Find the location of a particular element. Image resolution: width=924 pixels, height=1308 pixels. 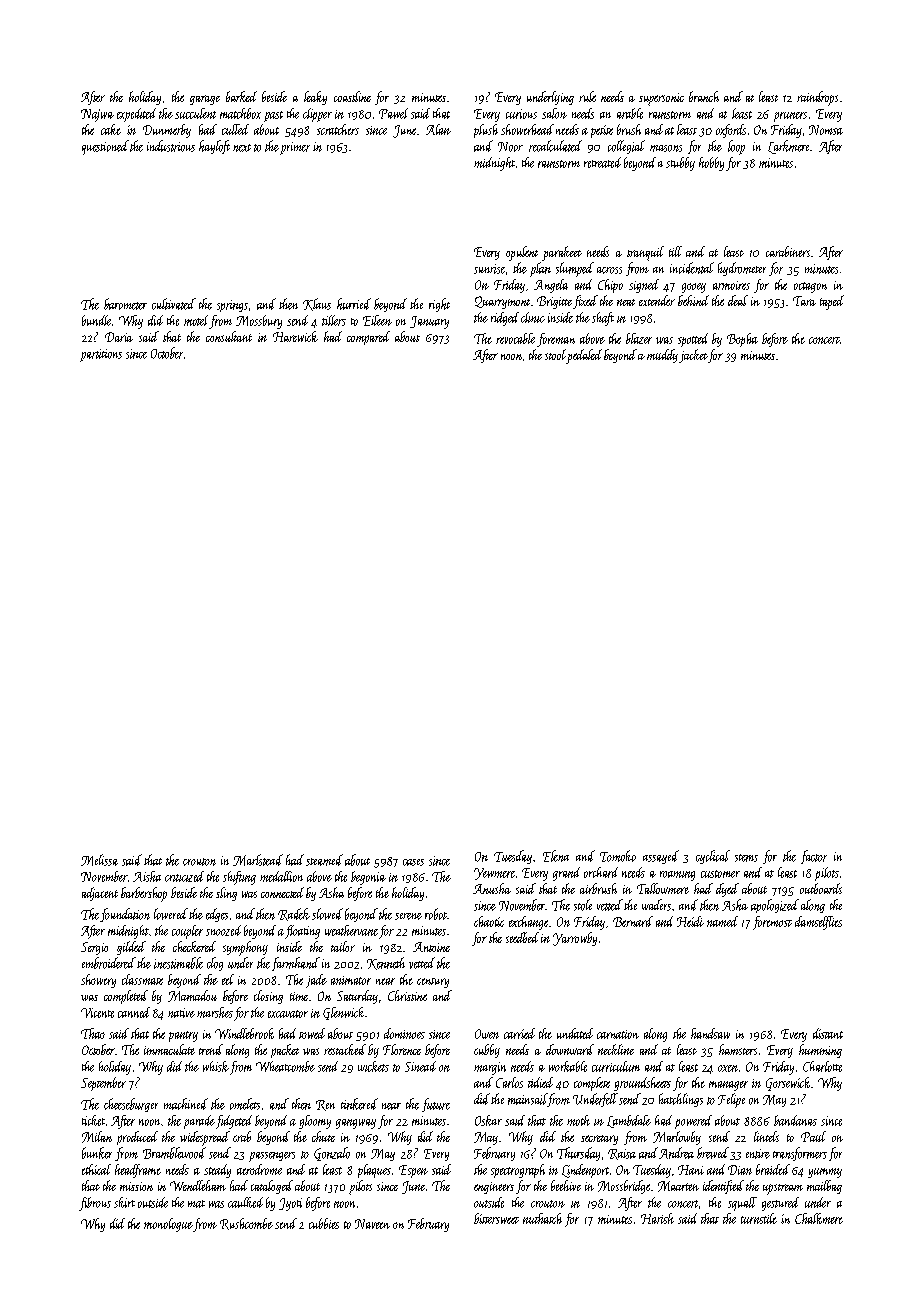

cases is located at coordinates (413, 862).
